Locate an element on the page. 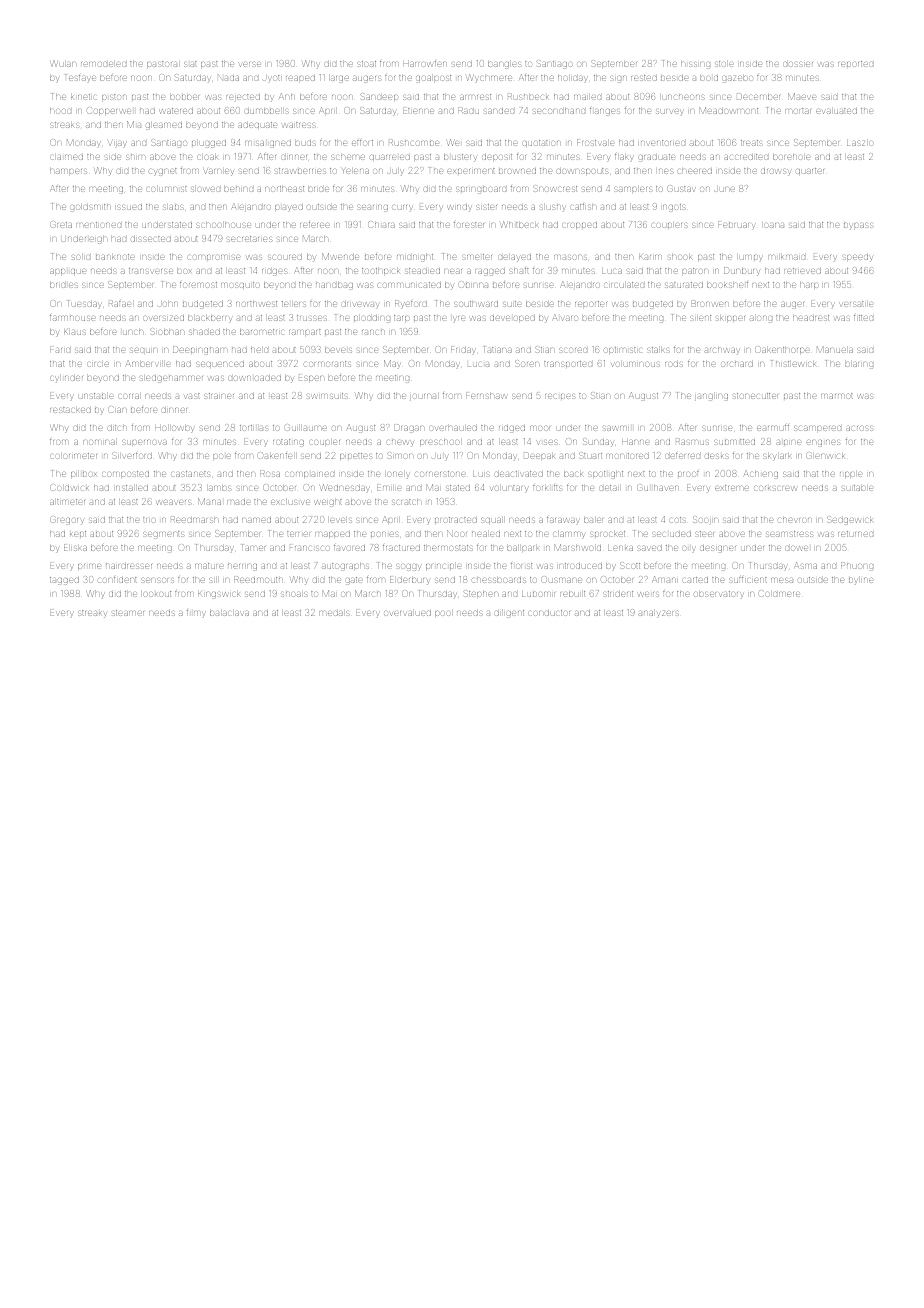  returned is located at coordinates (855, 534).
